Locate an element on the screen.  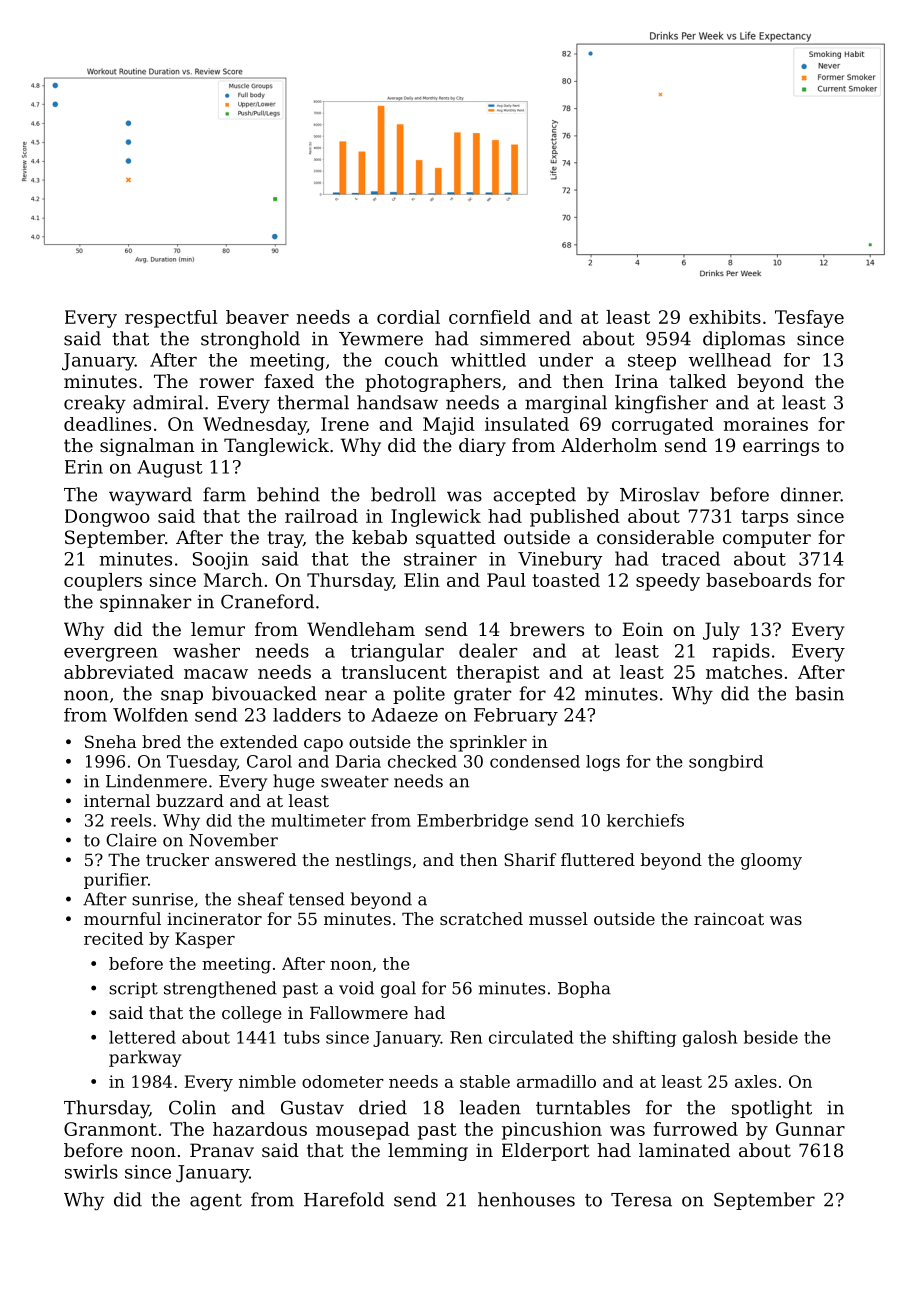
kerchiefs is located at coordinates (645, 820).
